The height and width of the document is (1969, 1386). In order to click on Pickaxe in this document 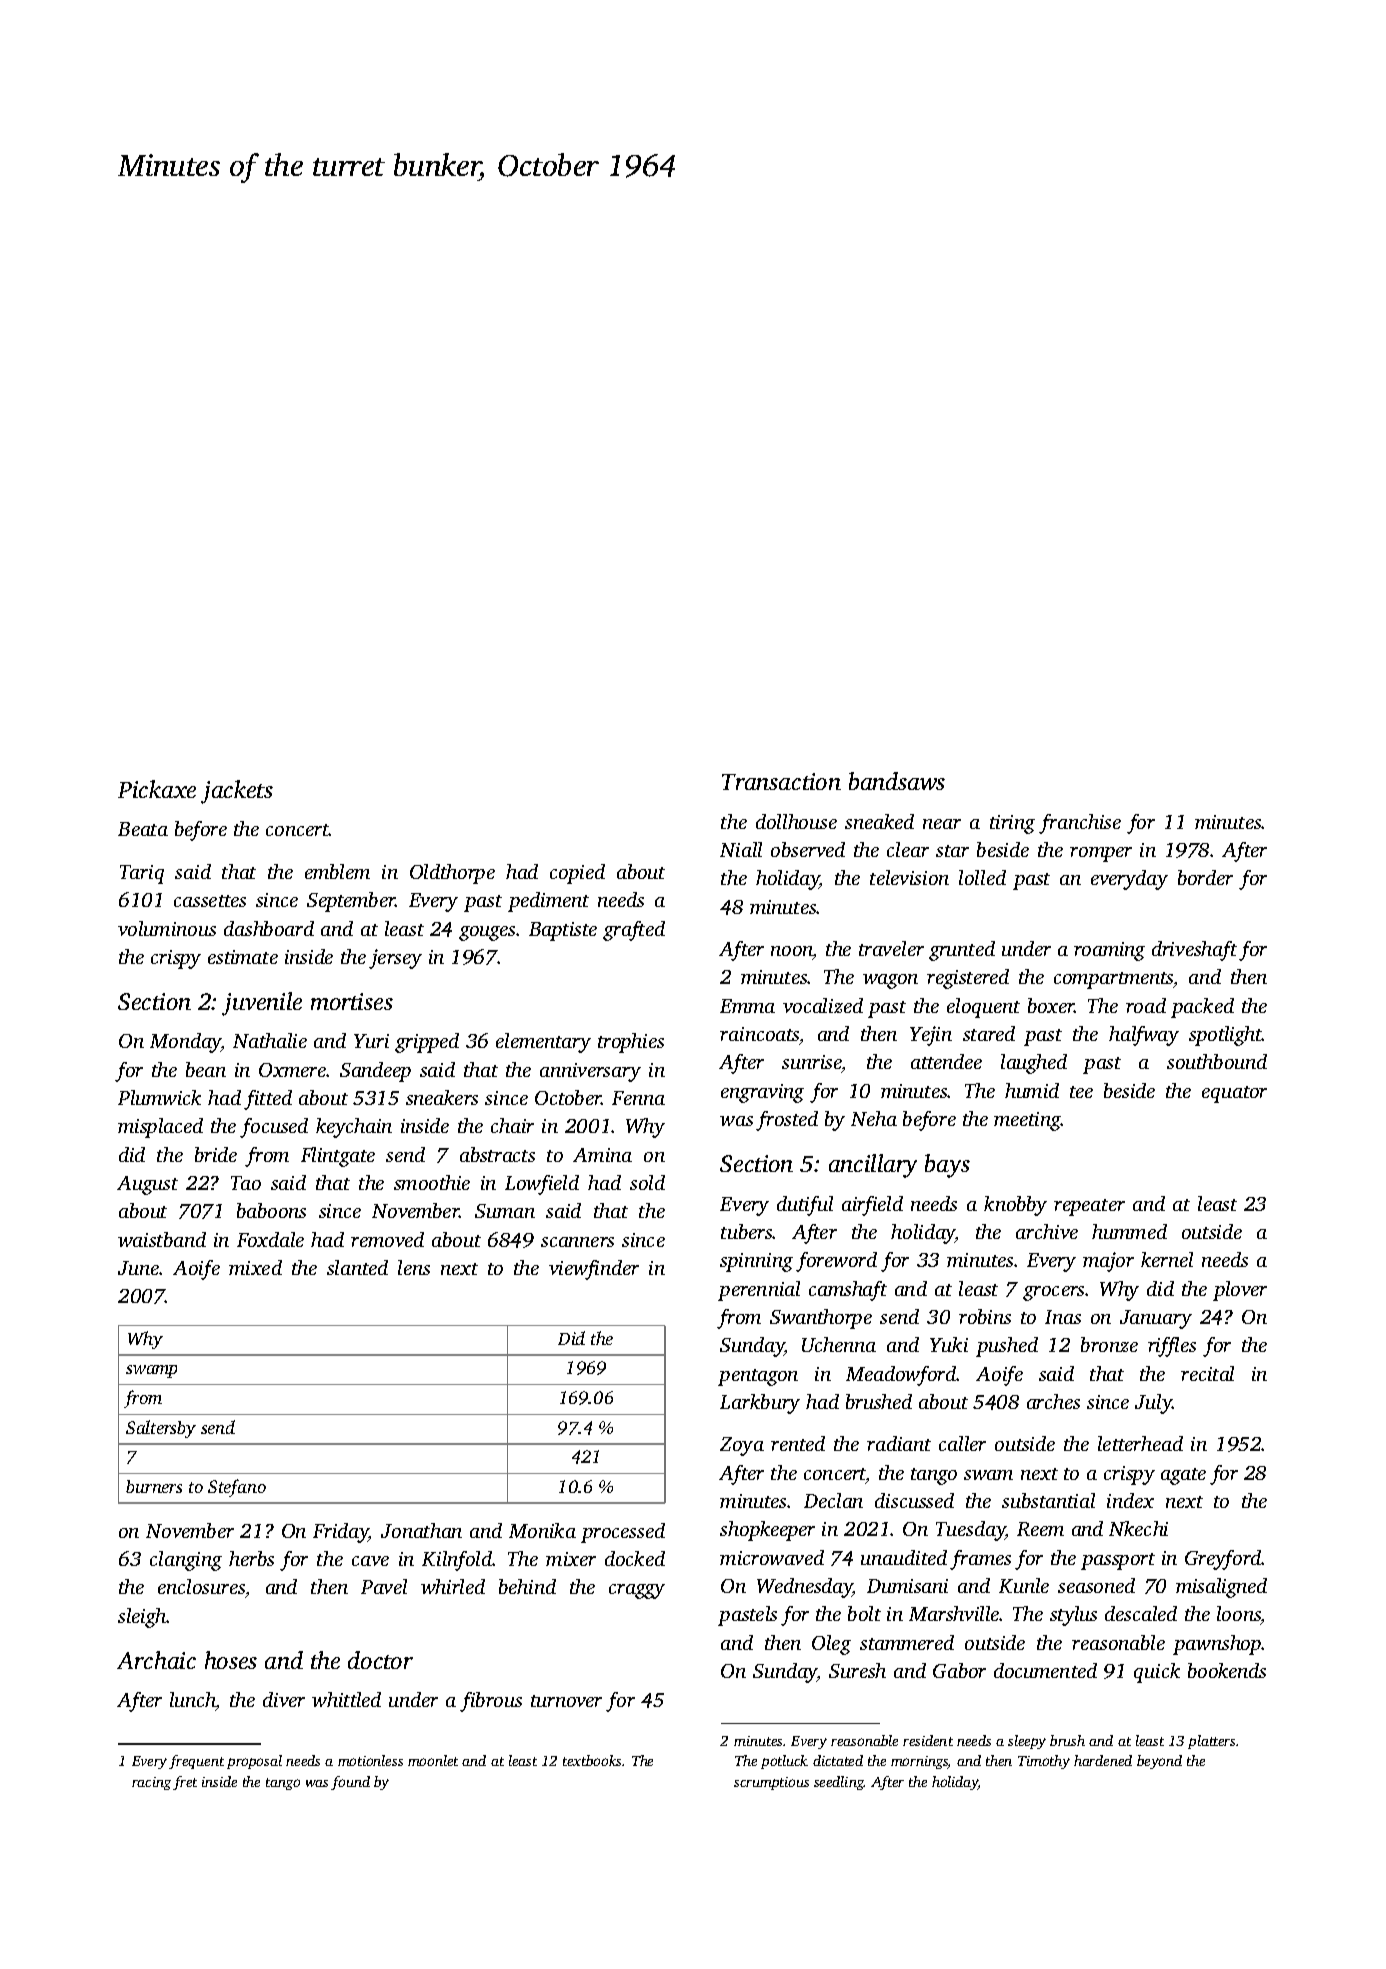, I will do `click(157, 789)`.
